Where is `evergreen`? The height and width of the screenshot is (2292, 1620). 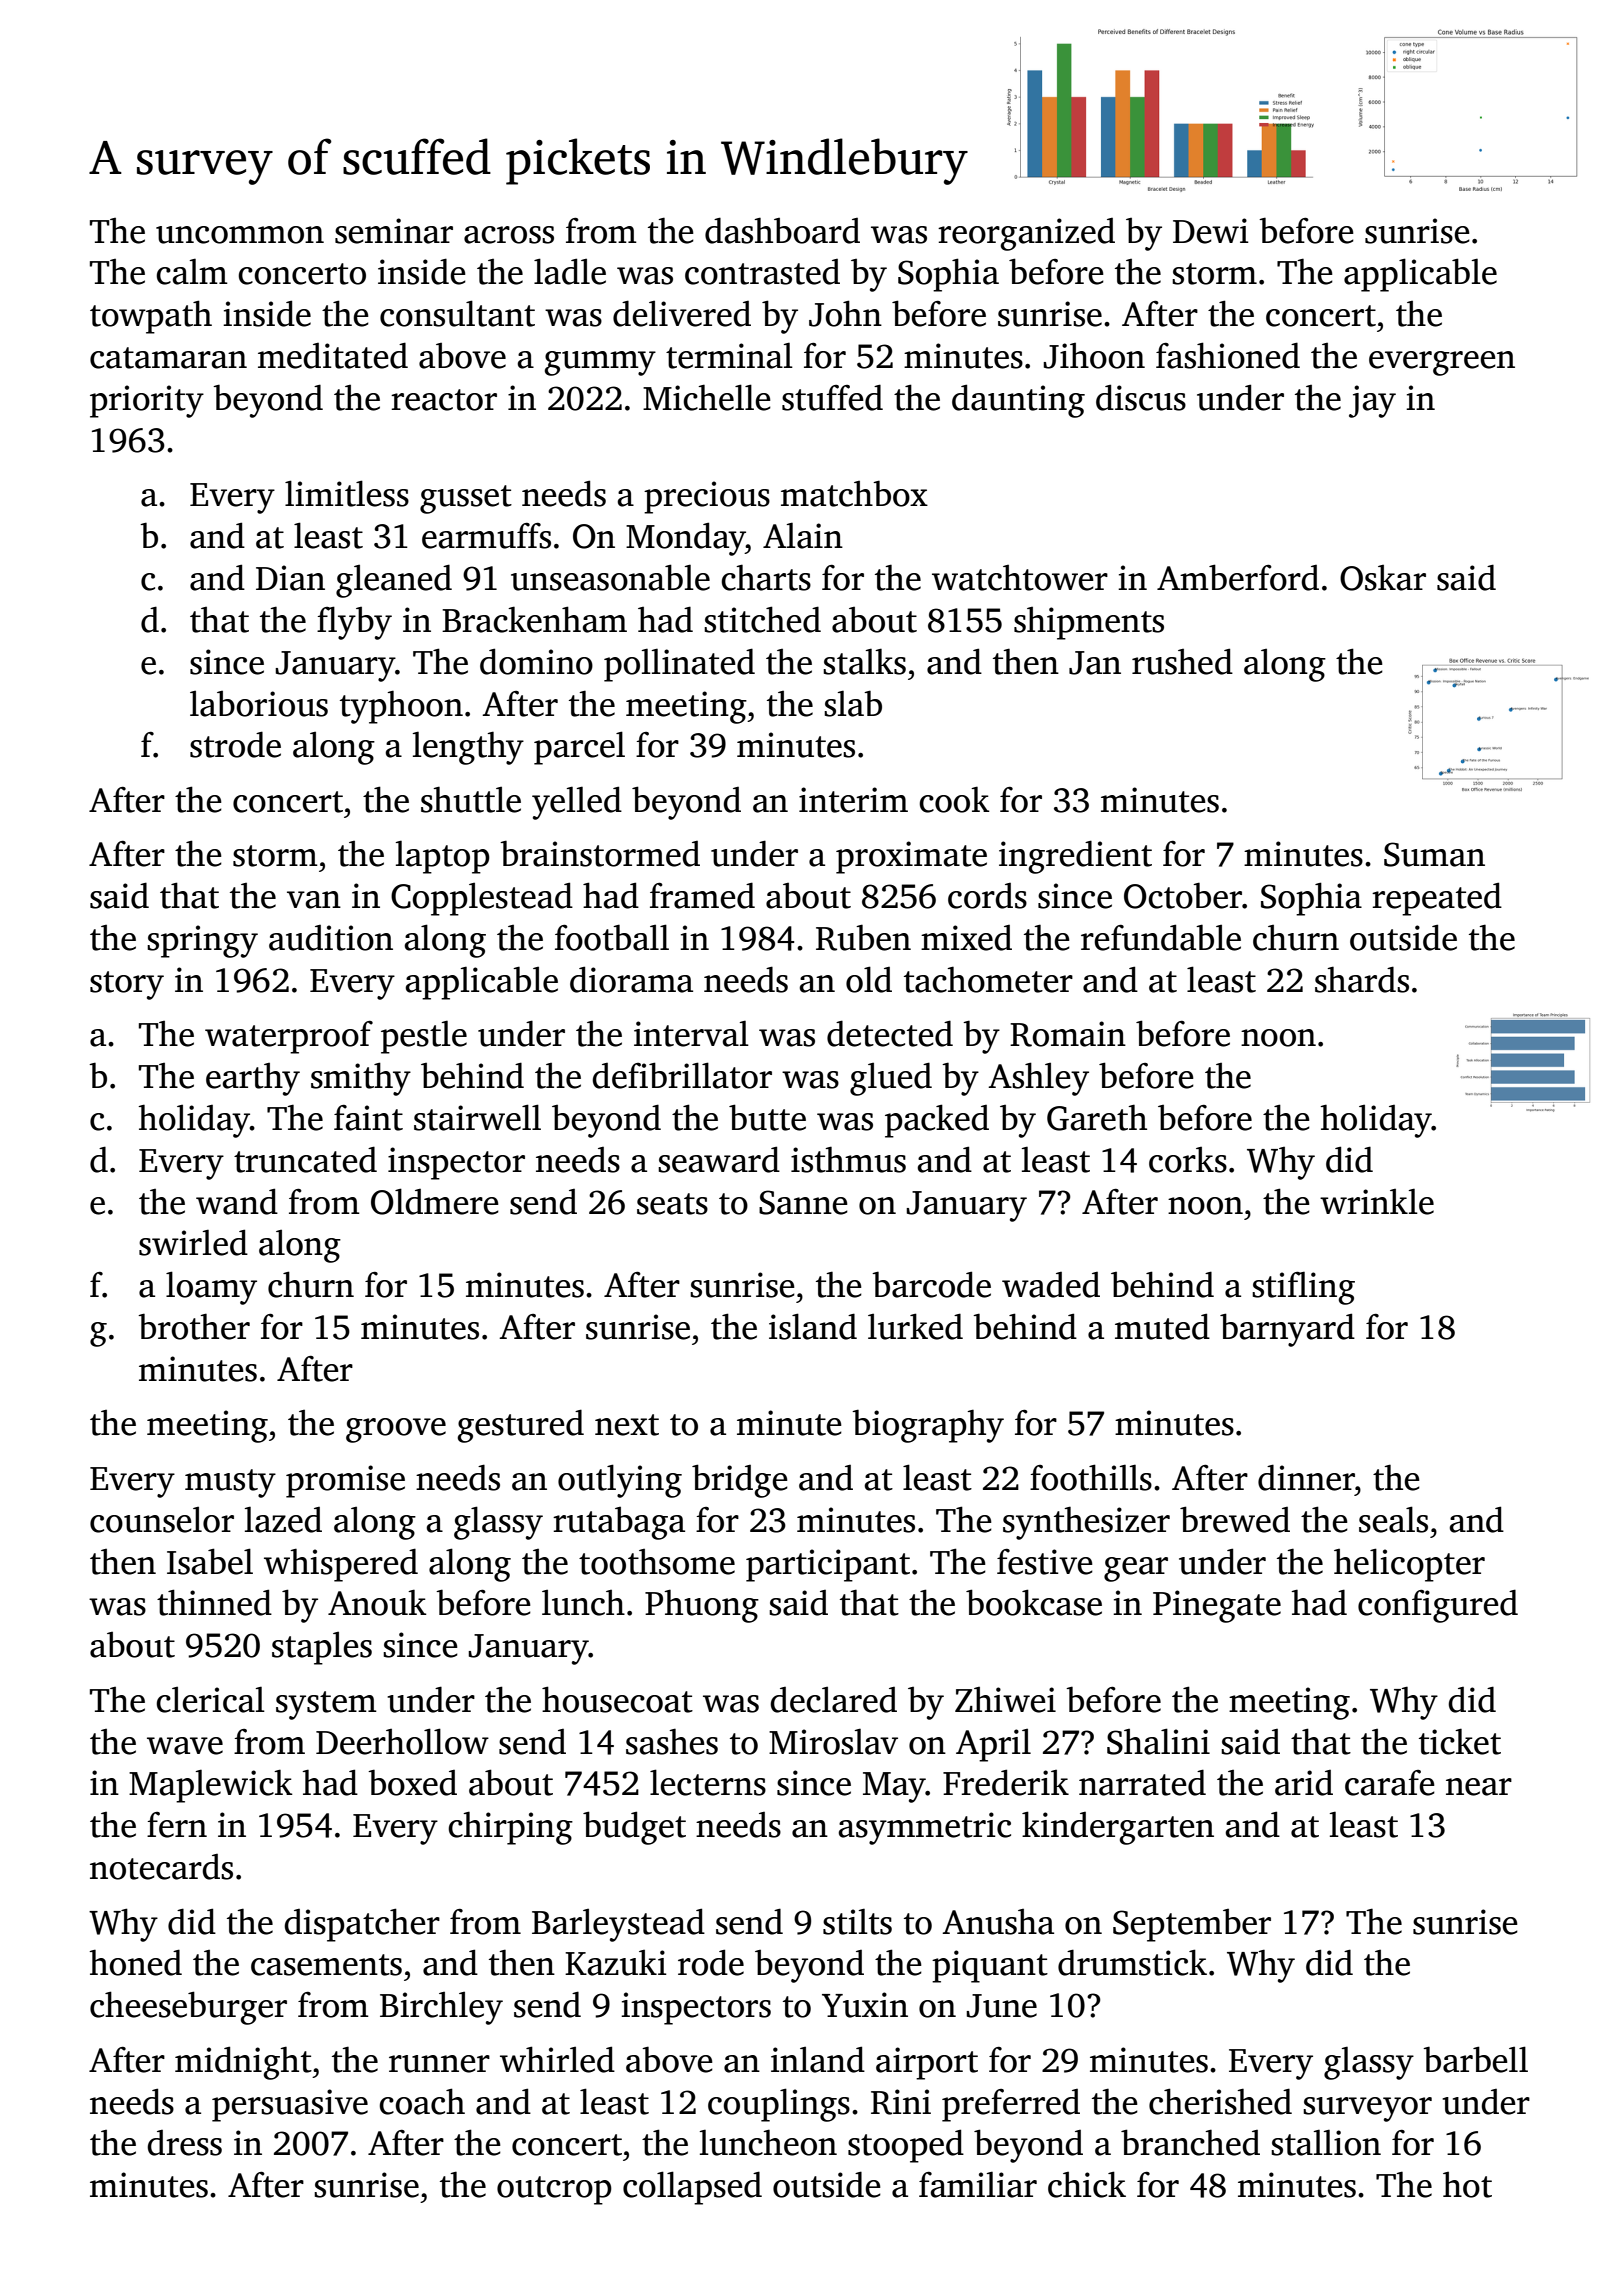
evergreen is located at coordinates (1442, 363).
